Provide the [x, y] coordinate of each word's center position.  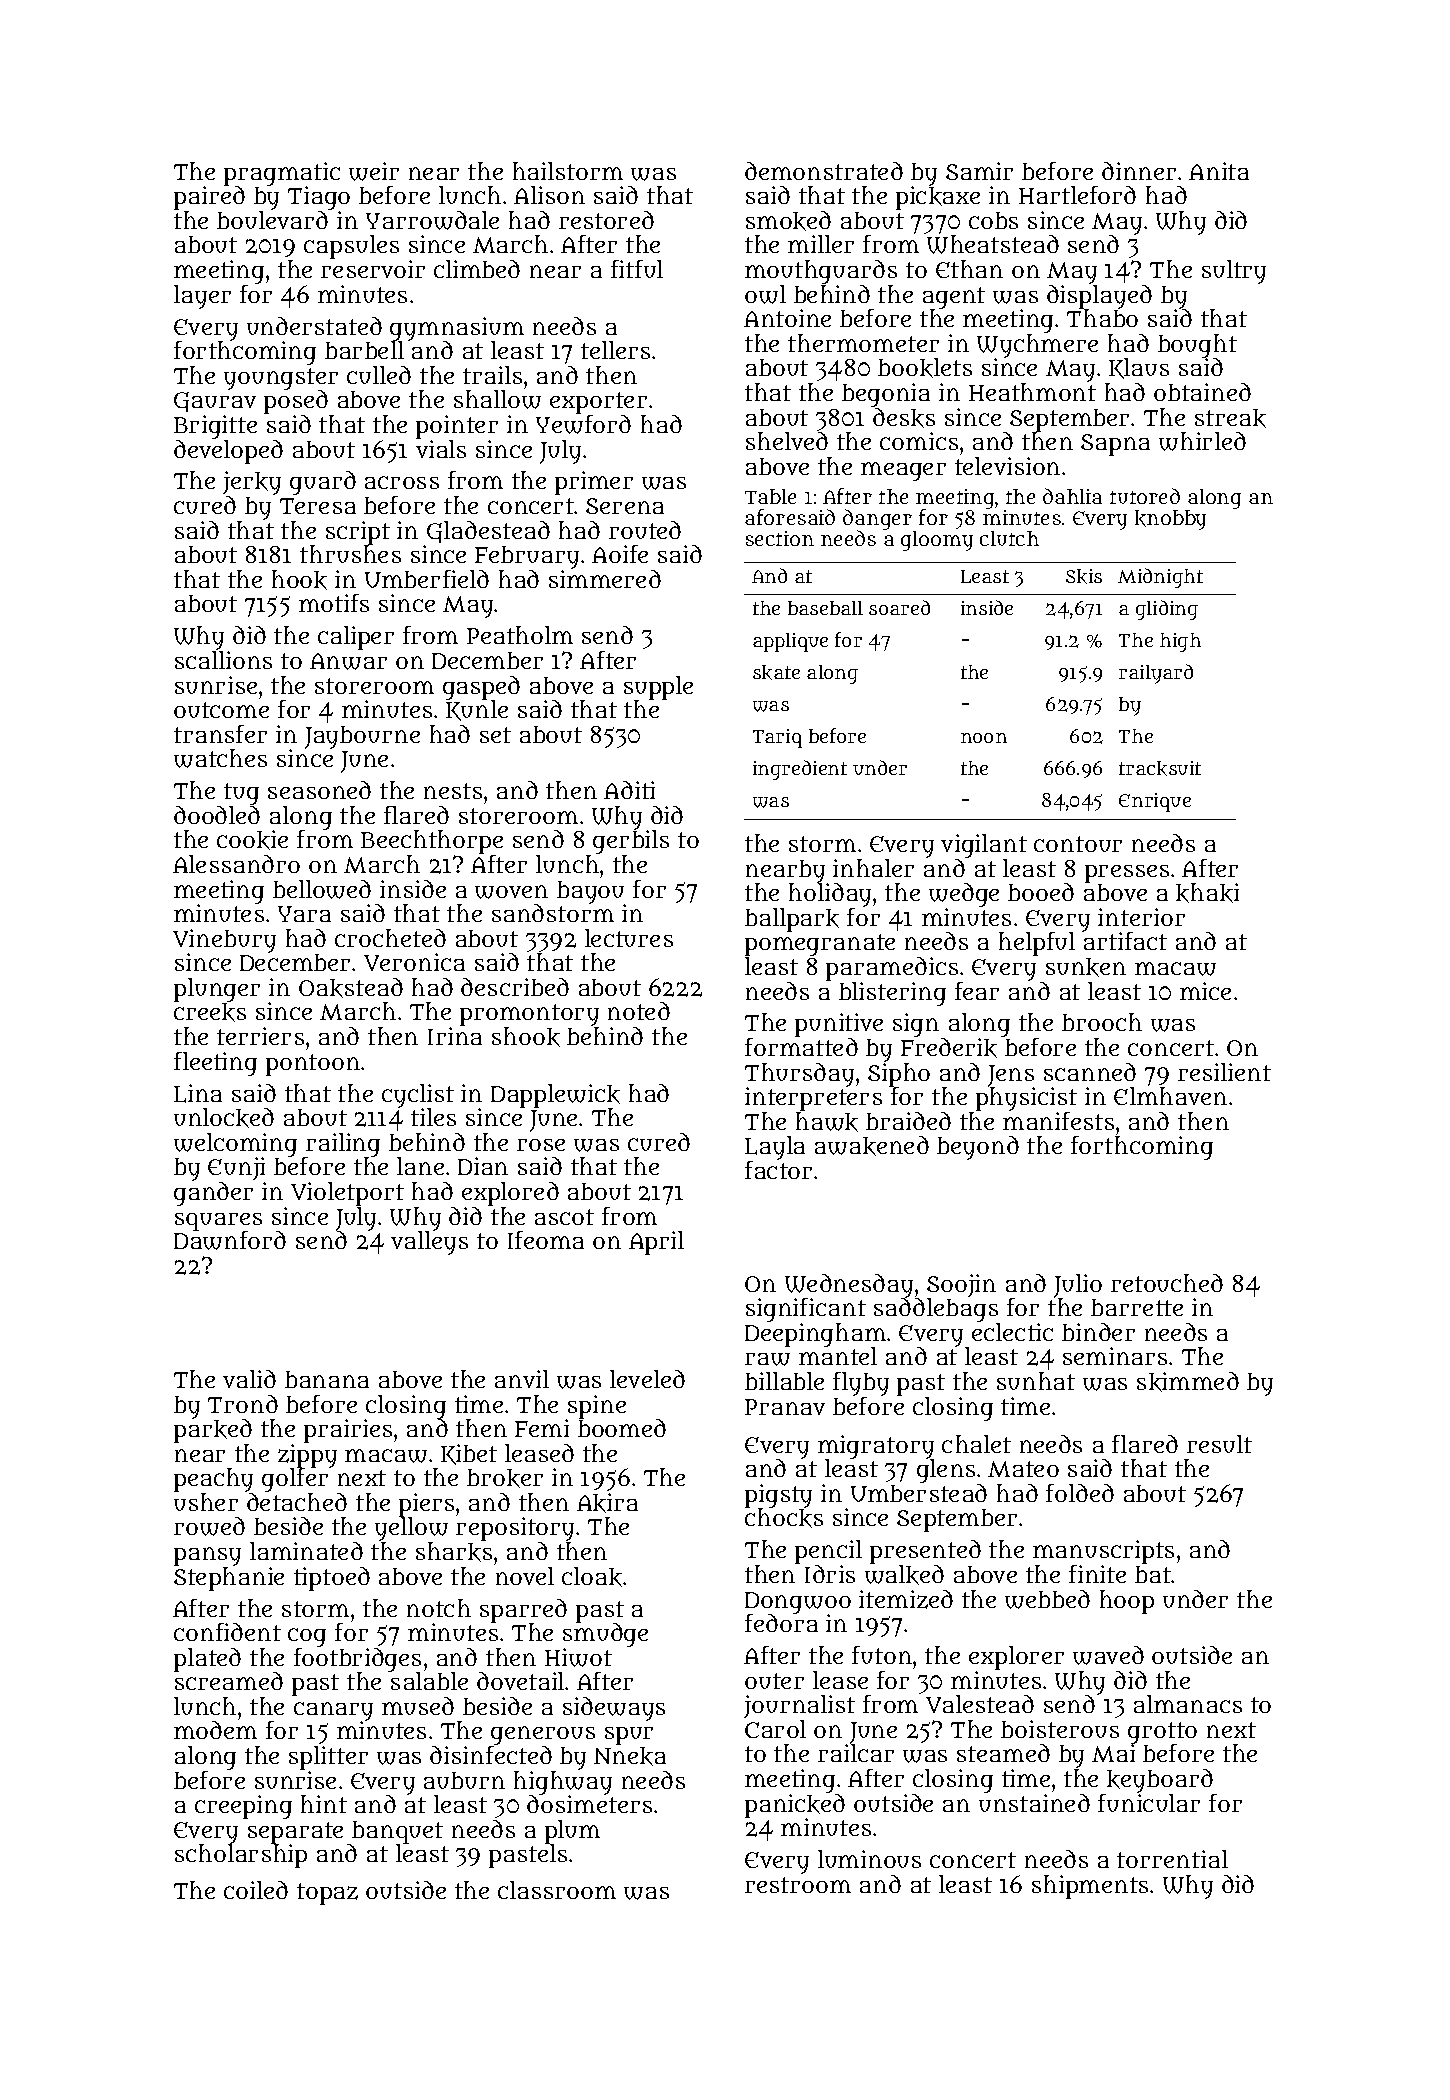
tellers [615, 350]
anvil [522, 1379]
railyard [1156, 674]
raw [767, 1359]
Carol [775, 1729]
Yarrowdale [432, 220]
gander [213, 1194]
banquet [397, 1832]
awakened [872, 1146]
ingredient [800, 770]
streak [1230, 418]
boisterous [1060, 1729]
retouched [1167, 1283]
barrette [1137, 1307]
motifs [334, 603]
